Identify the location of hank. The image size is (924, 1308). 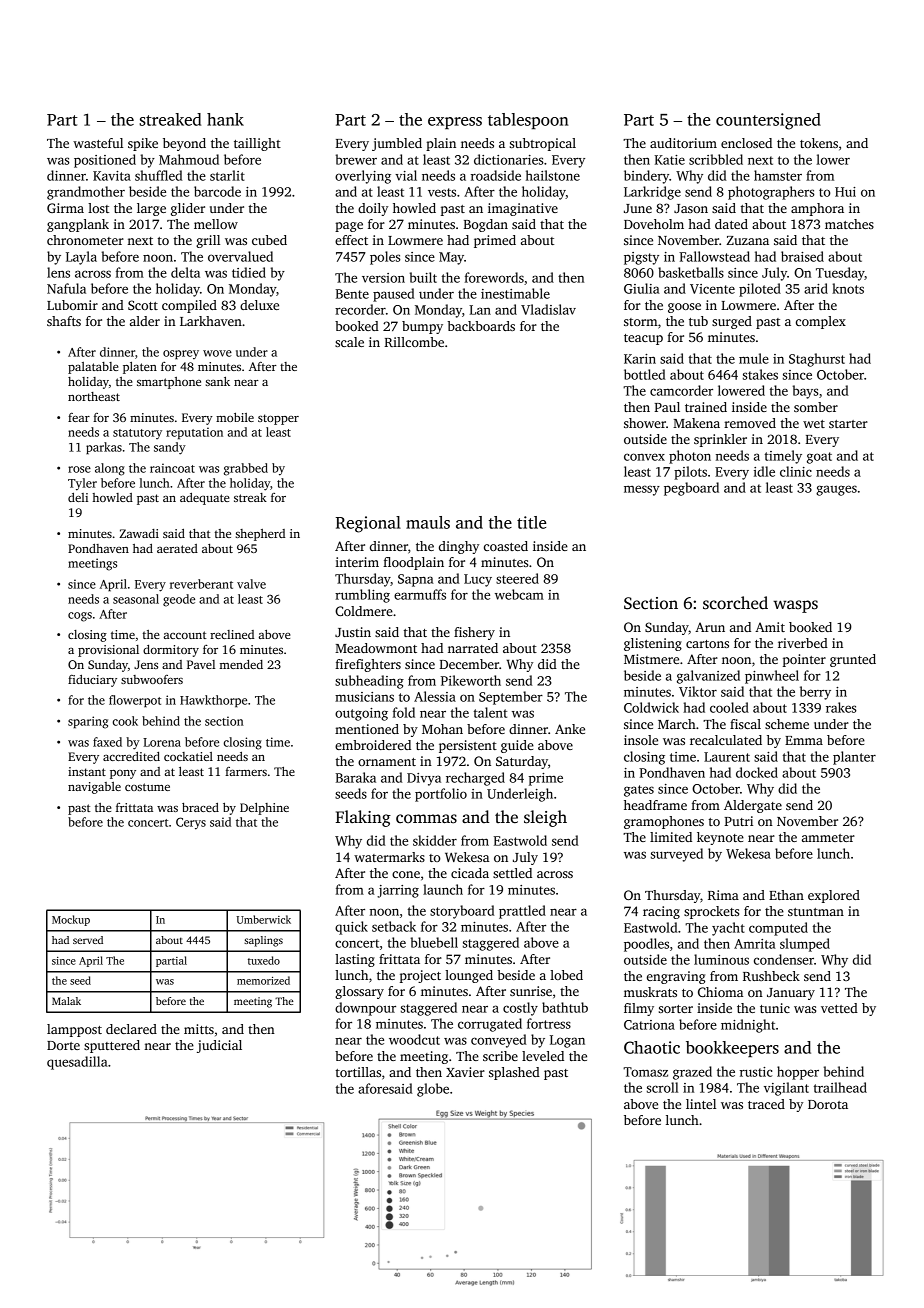
(225, 119).
